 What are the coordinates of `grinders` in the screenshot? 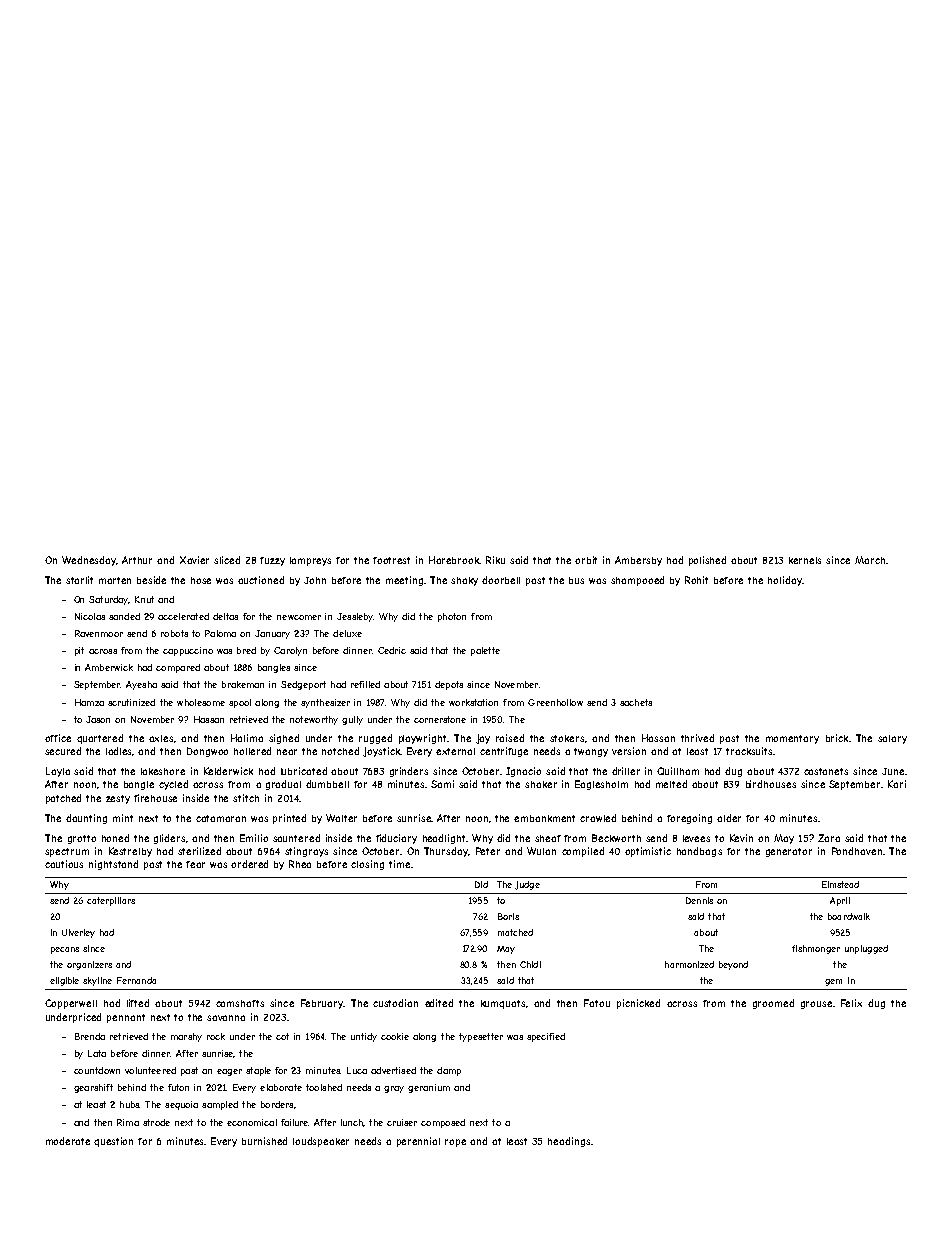 It's located at (409, 772).
